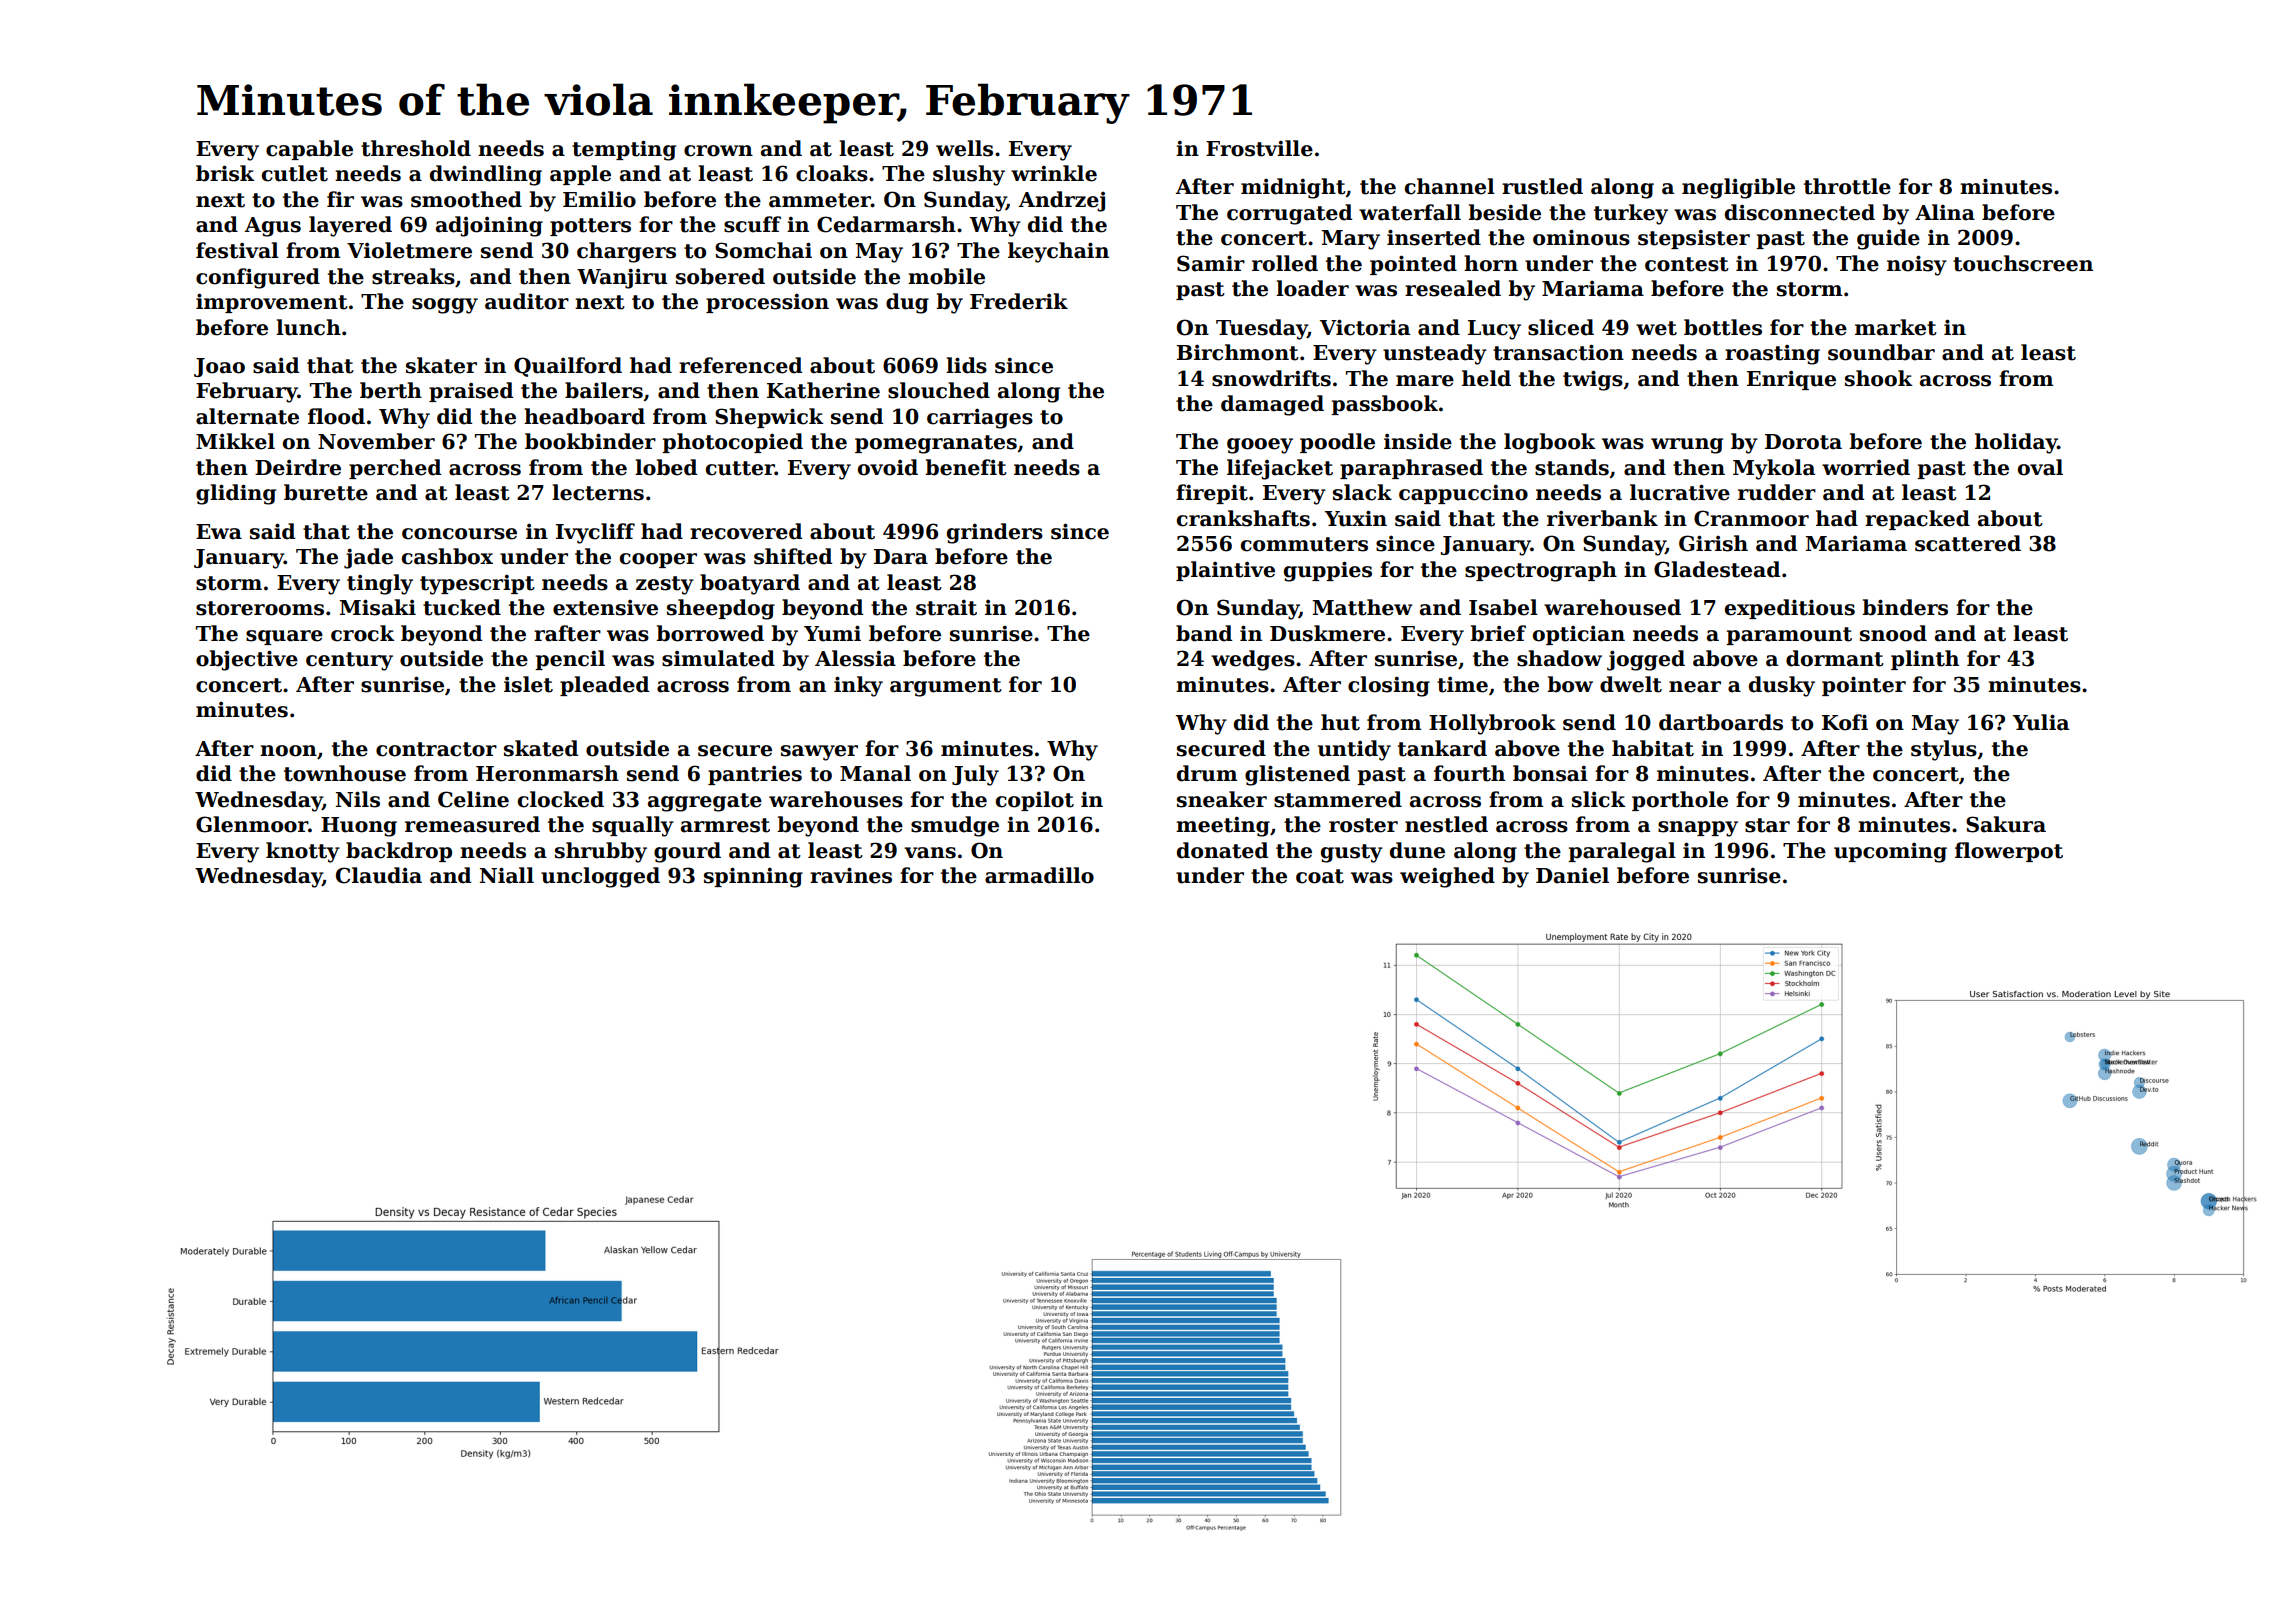 Image resolution: width=2292 pixels, height=1620 pixels. I want to click on Sakura, so click(2006, 824).
